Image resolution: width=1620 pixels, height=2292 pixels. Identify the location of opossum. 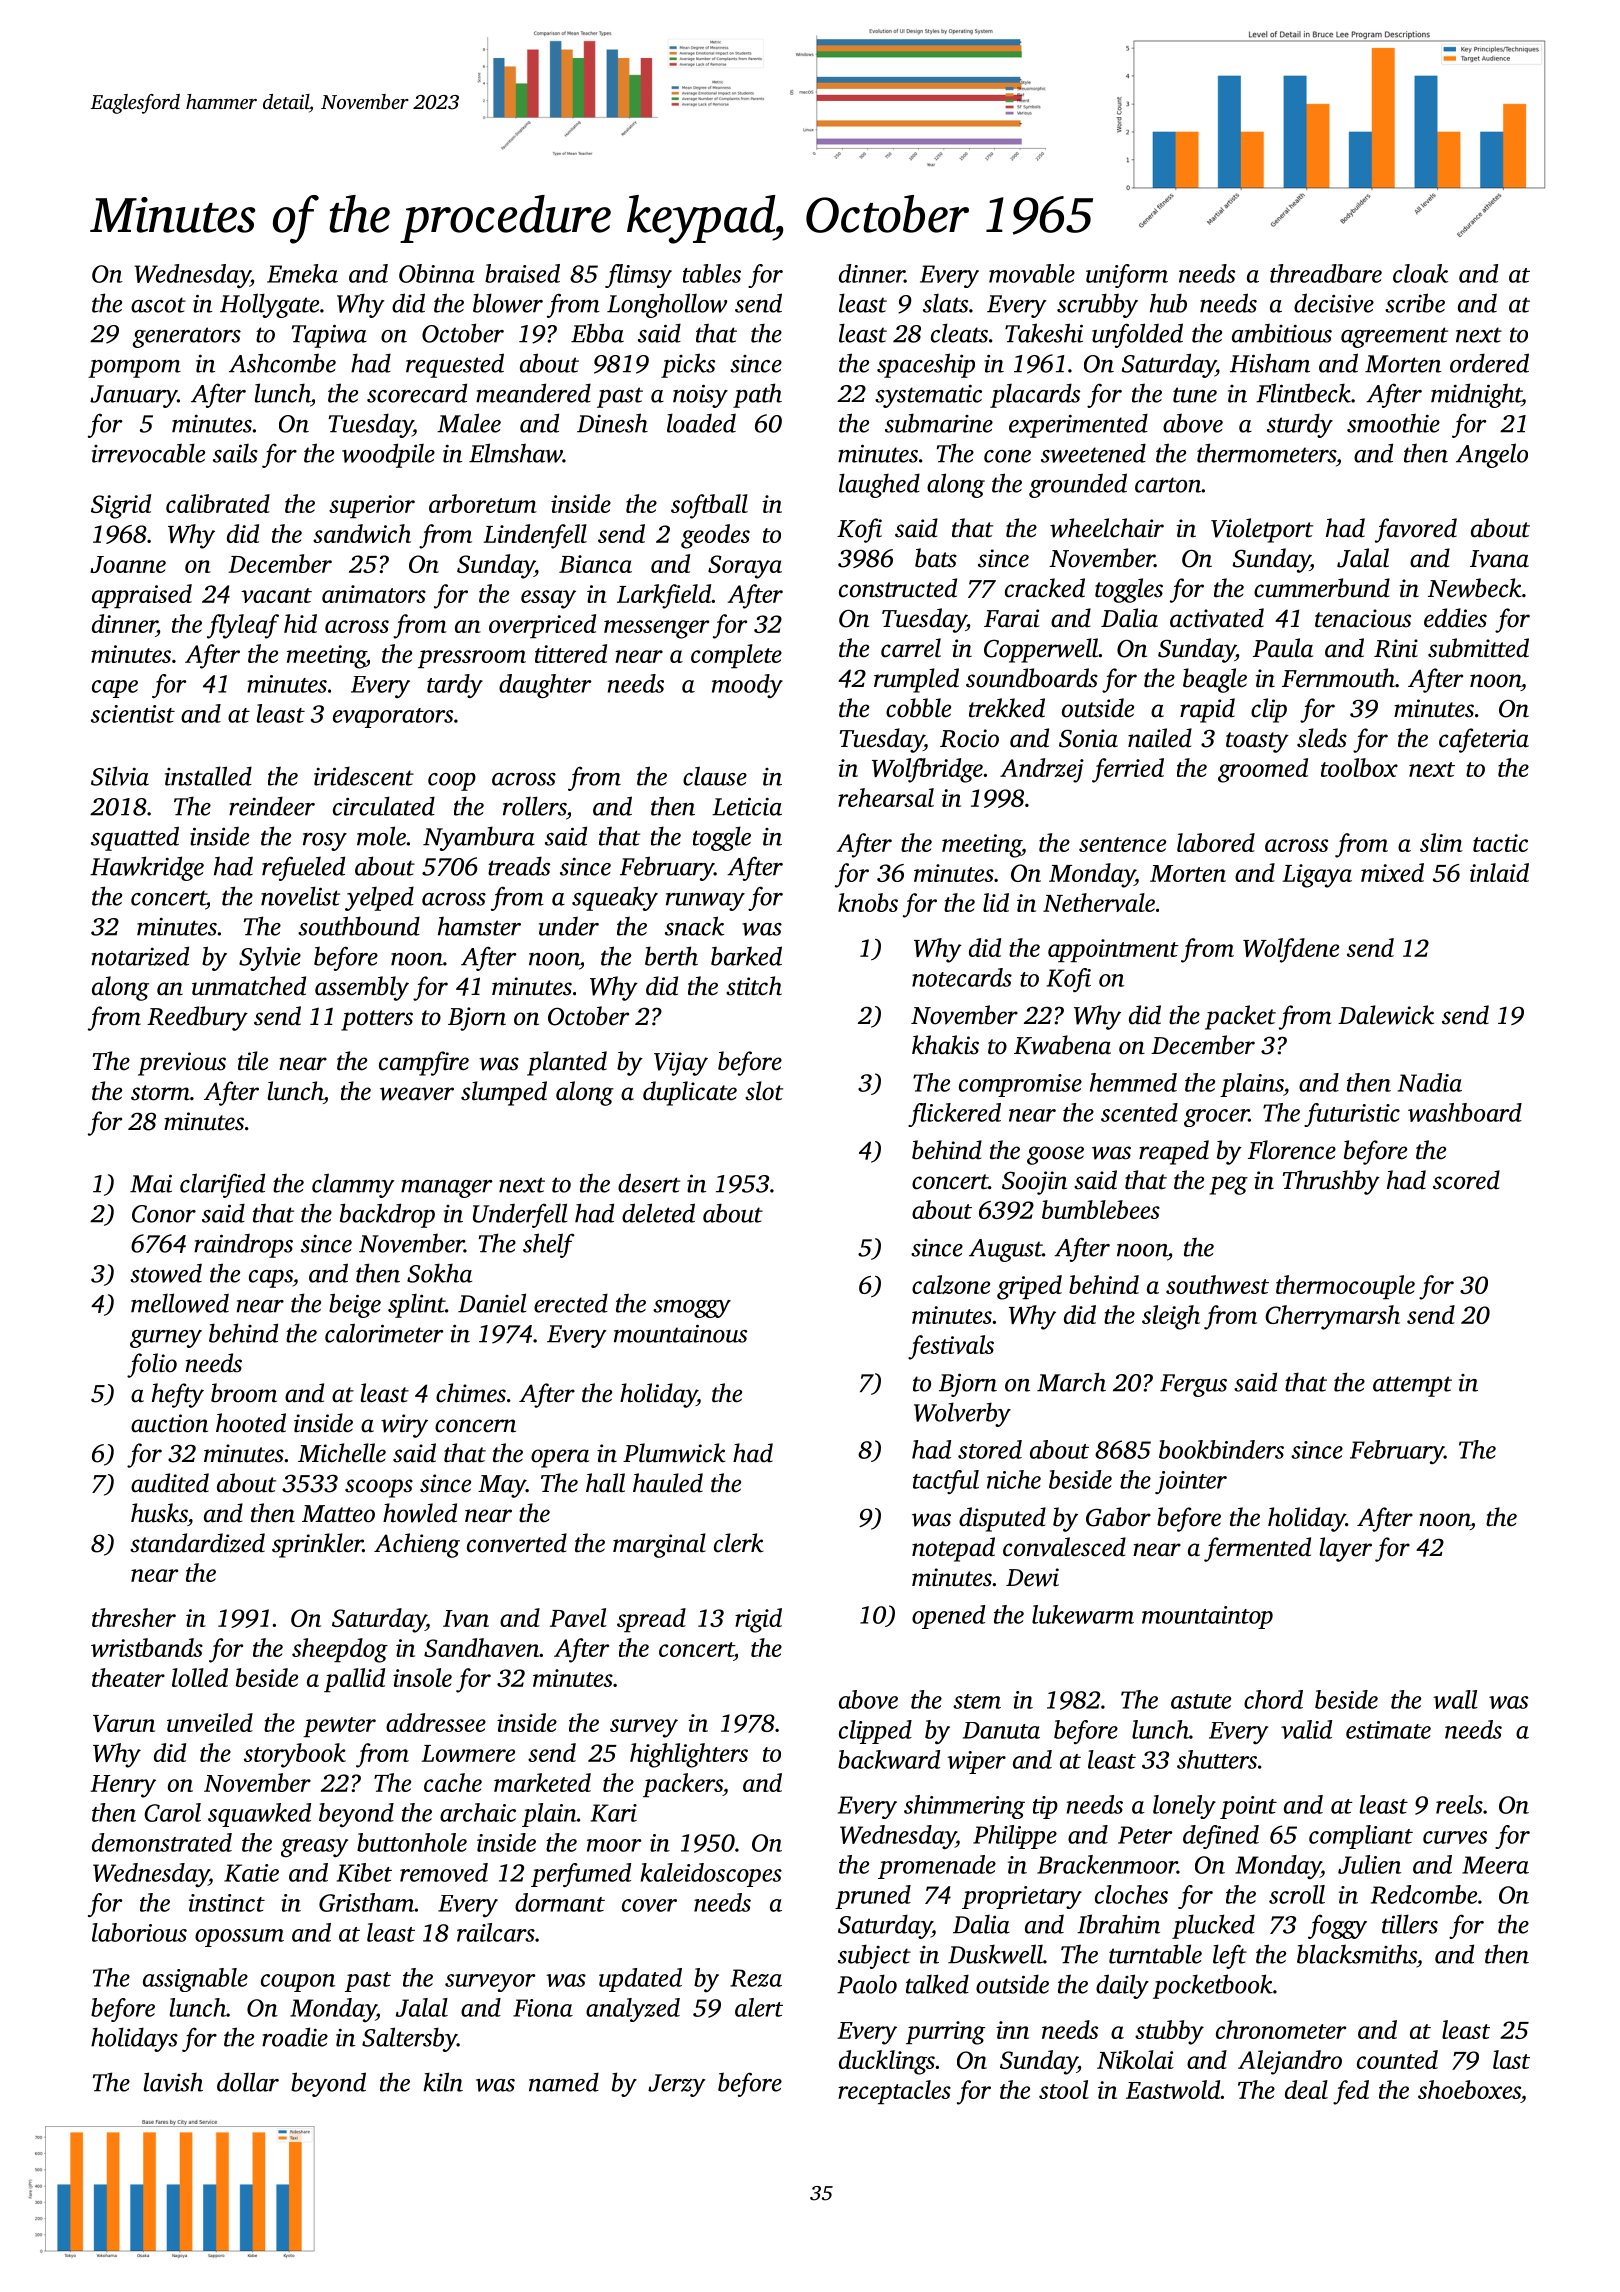
(239, 1938).
